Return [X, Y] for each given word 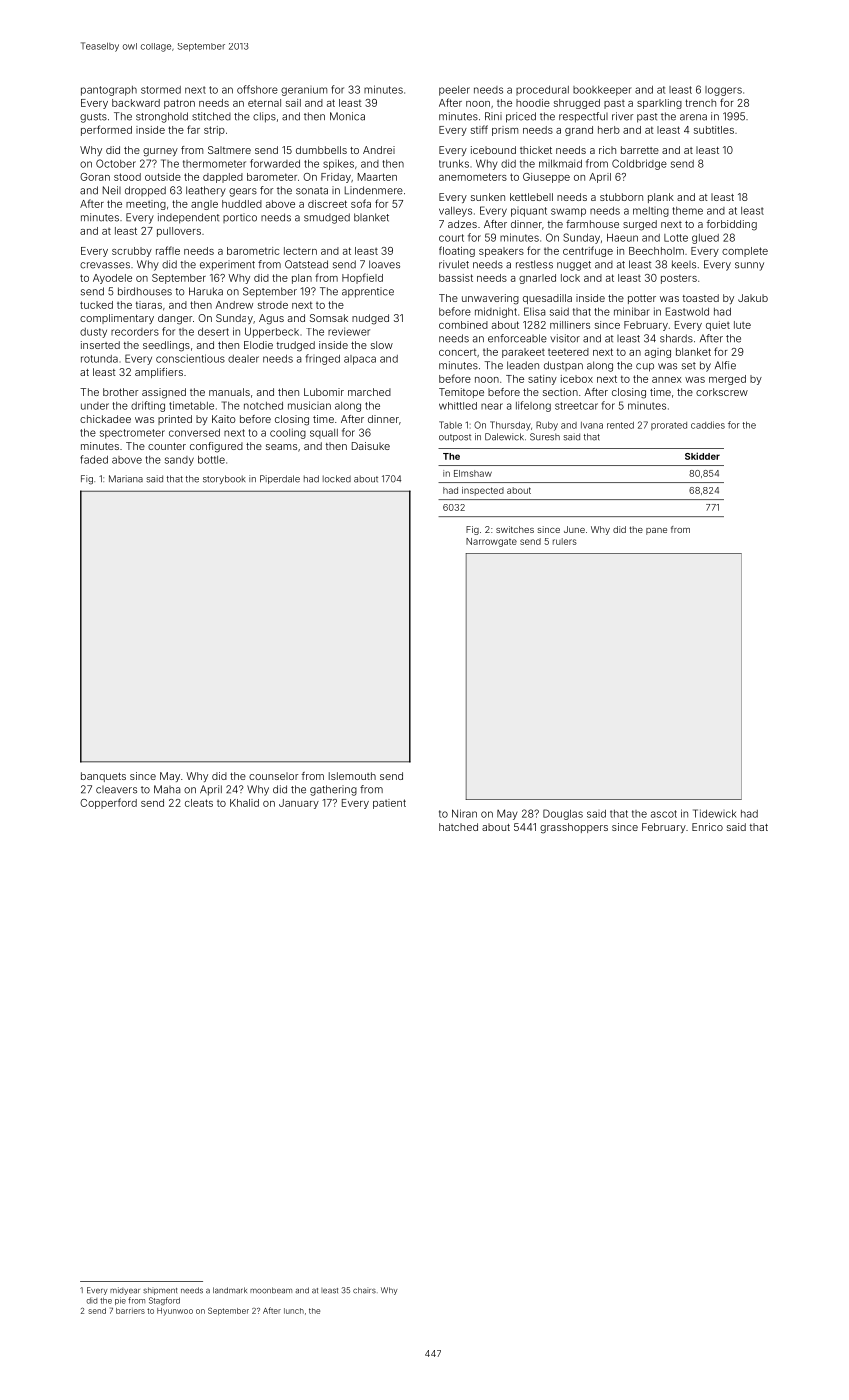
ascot [664, 814]
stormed [161, 90]
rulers [565, 541]
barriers [130, 1311]
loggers [723, 91]
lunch [294, 1311]
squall [324, 434]
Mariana [126, 479]
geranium [304, 91]
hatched [458, 827]
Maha [167, 789]
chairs [364, 1290]
